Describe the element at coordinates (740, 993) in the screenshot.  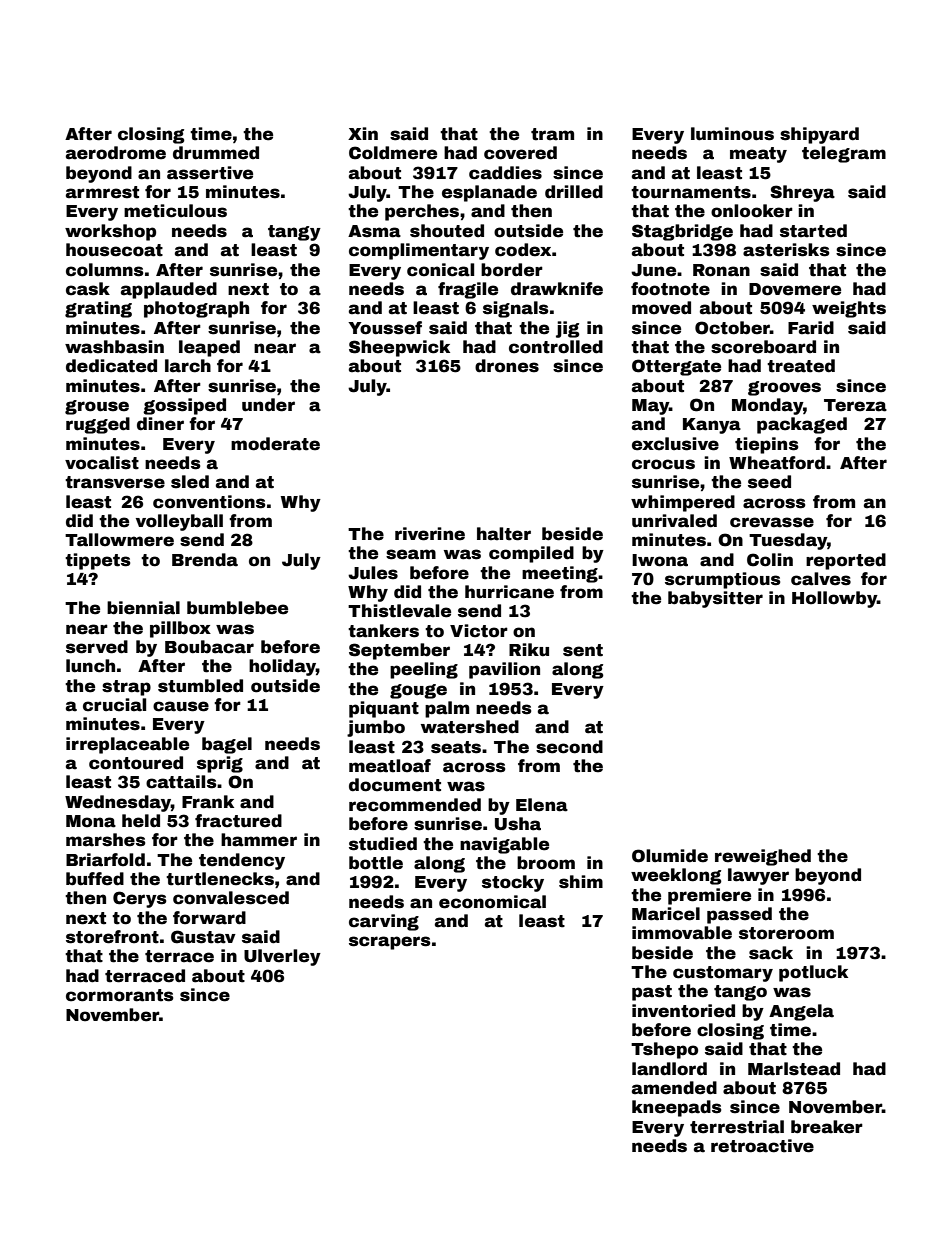
I see `tango` at that location.
